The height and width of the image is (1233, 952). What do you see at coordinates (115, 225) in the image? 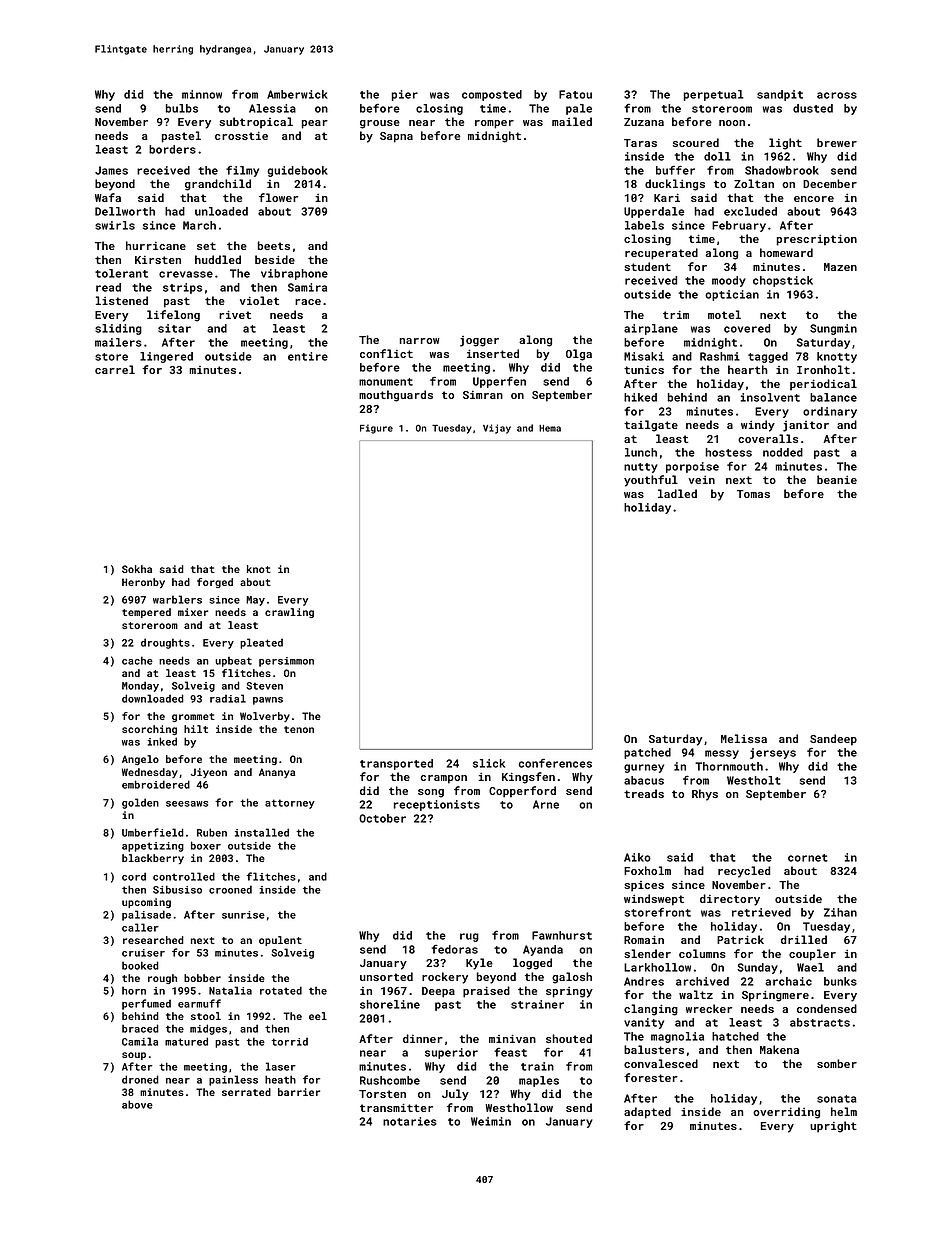
I see `swirls` at bounding box center [115, 225].
